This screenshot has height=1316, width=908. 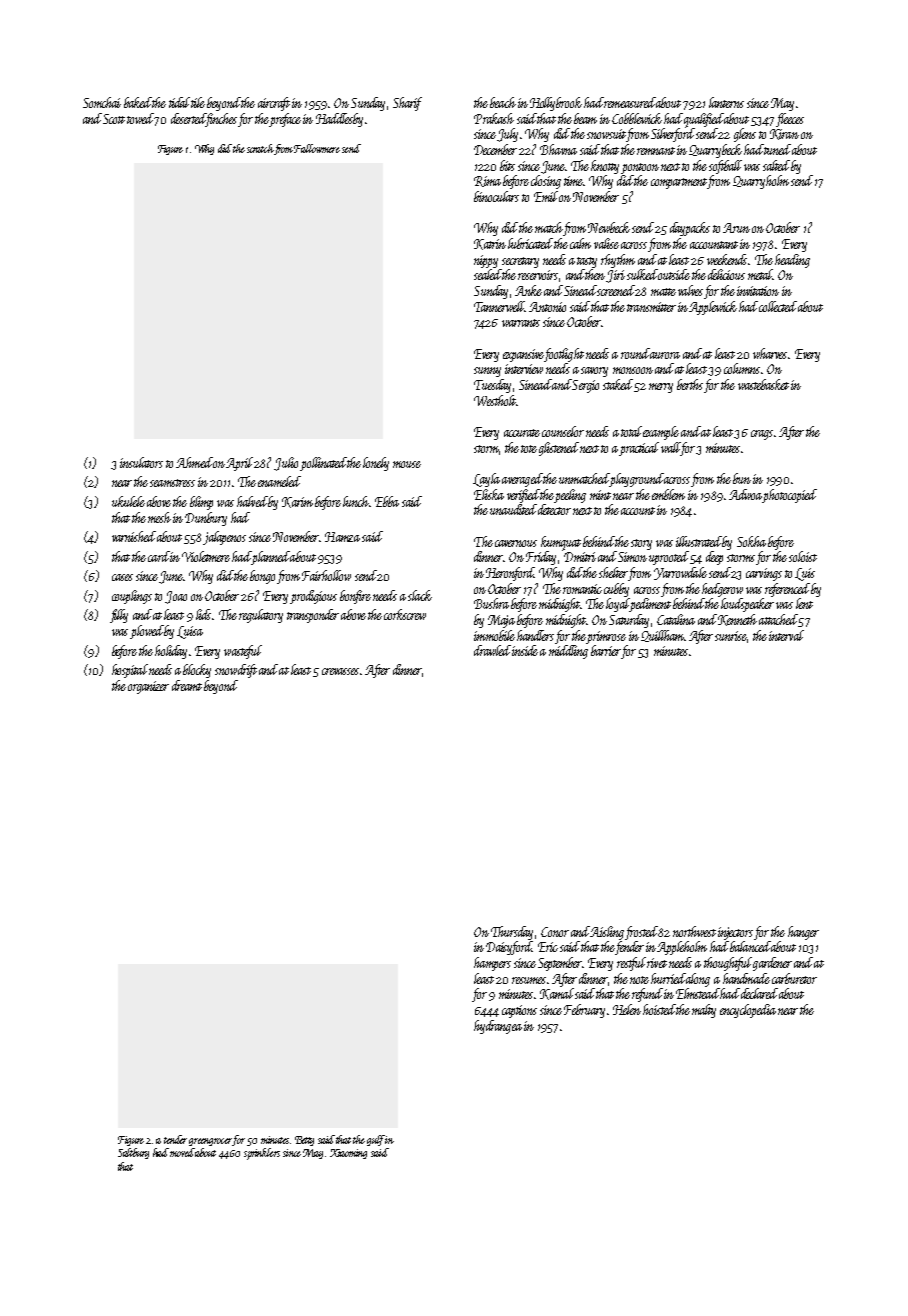 What do you see at coordinates (726, 102) in the screenshot?
I see `lanterns` at bounding box center [726, 102].
